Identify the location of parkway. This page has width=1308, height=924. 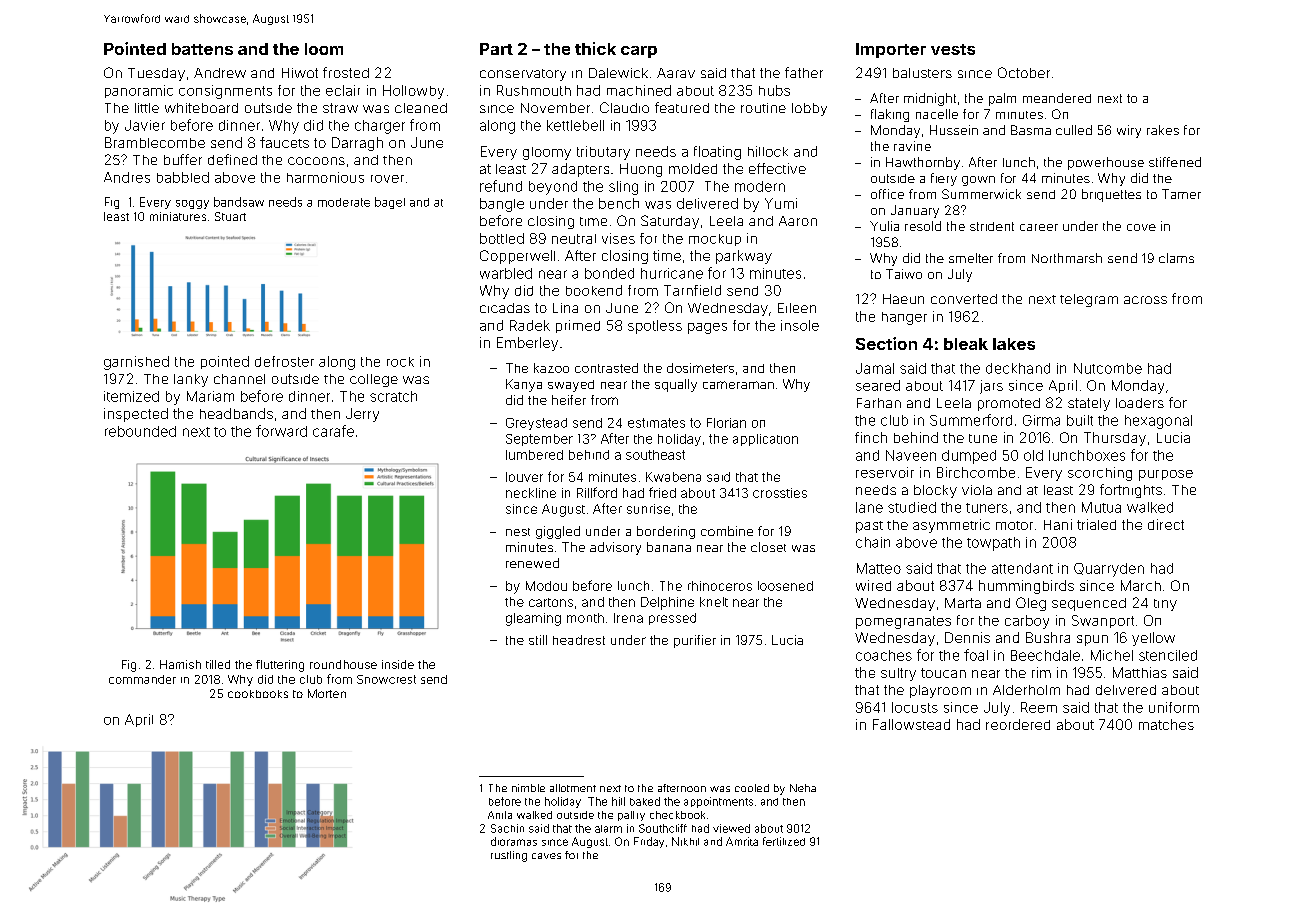
(744, 257).
